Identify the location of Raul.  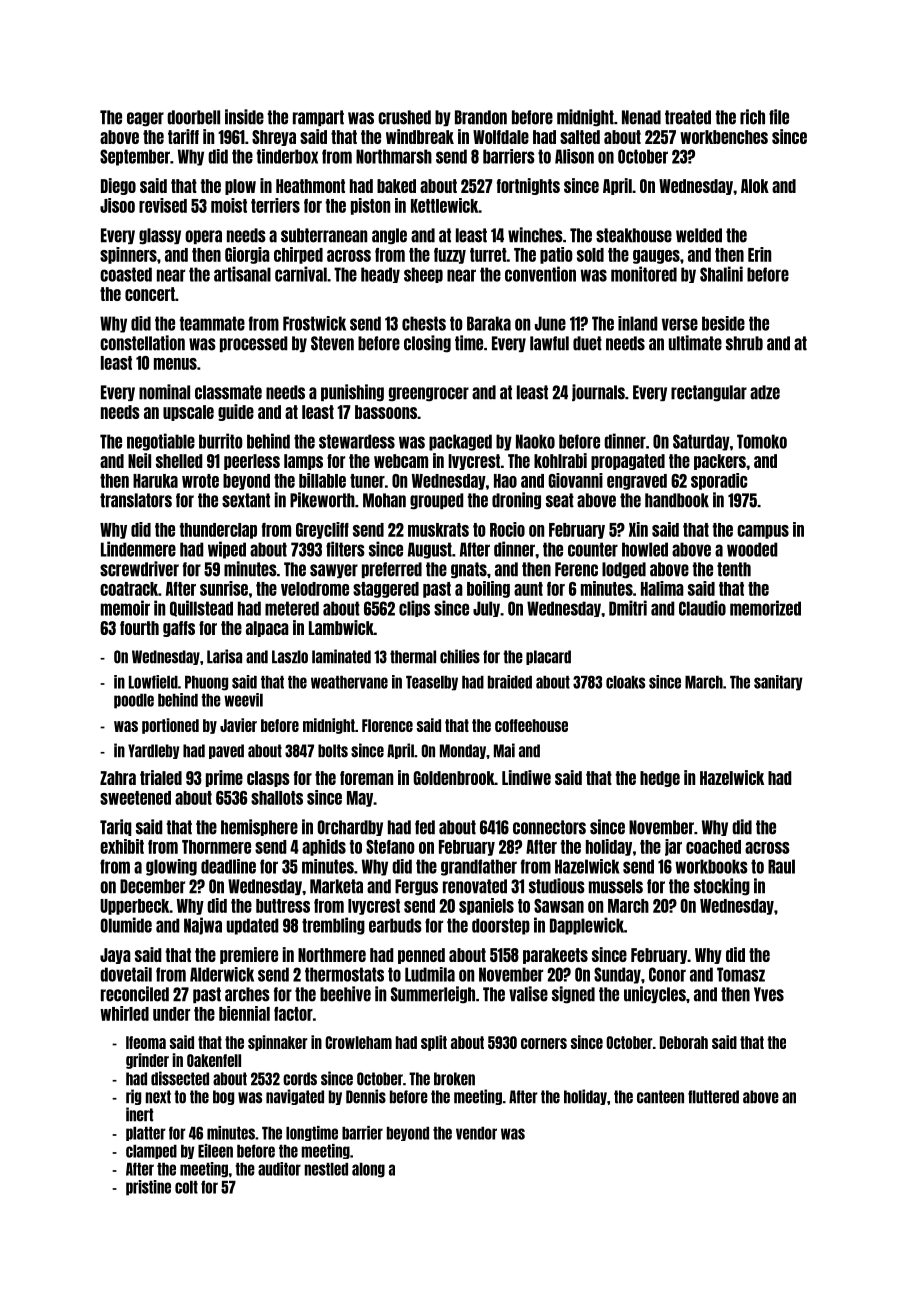
(781, 866).
